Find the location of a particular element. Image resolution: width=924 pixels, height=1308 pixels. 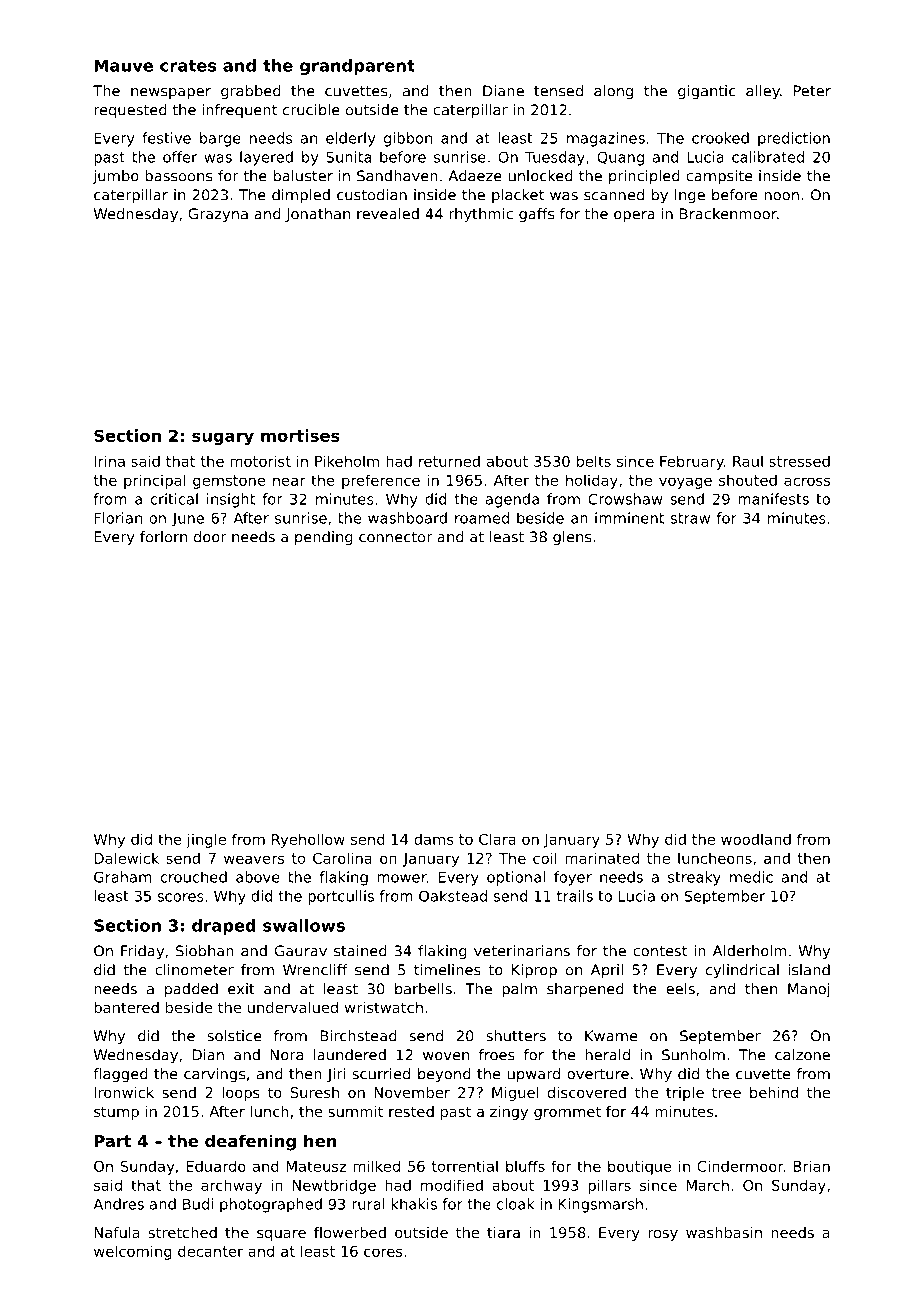

Dalewick is located at coordinates (126, 858).
